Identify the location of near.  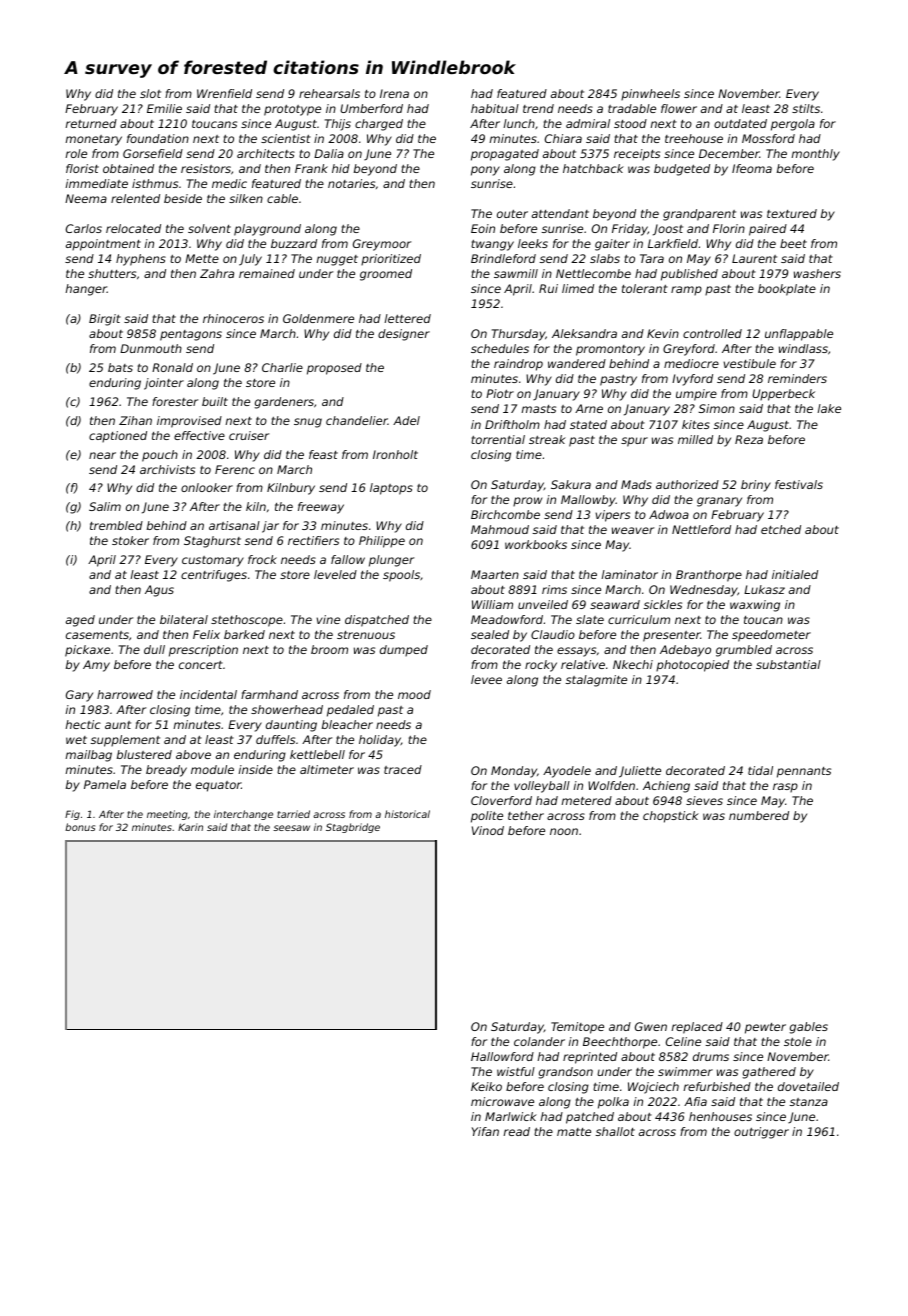
(102, 455).
